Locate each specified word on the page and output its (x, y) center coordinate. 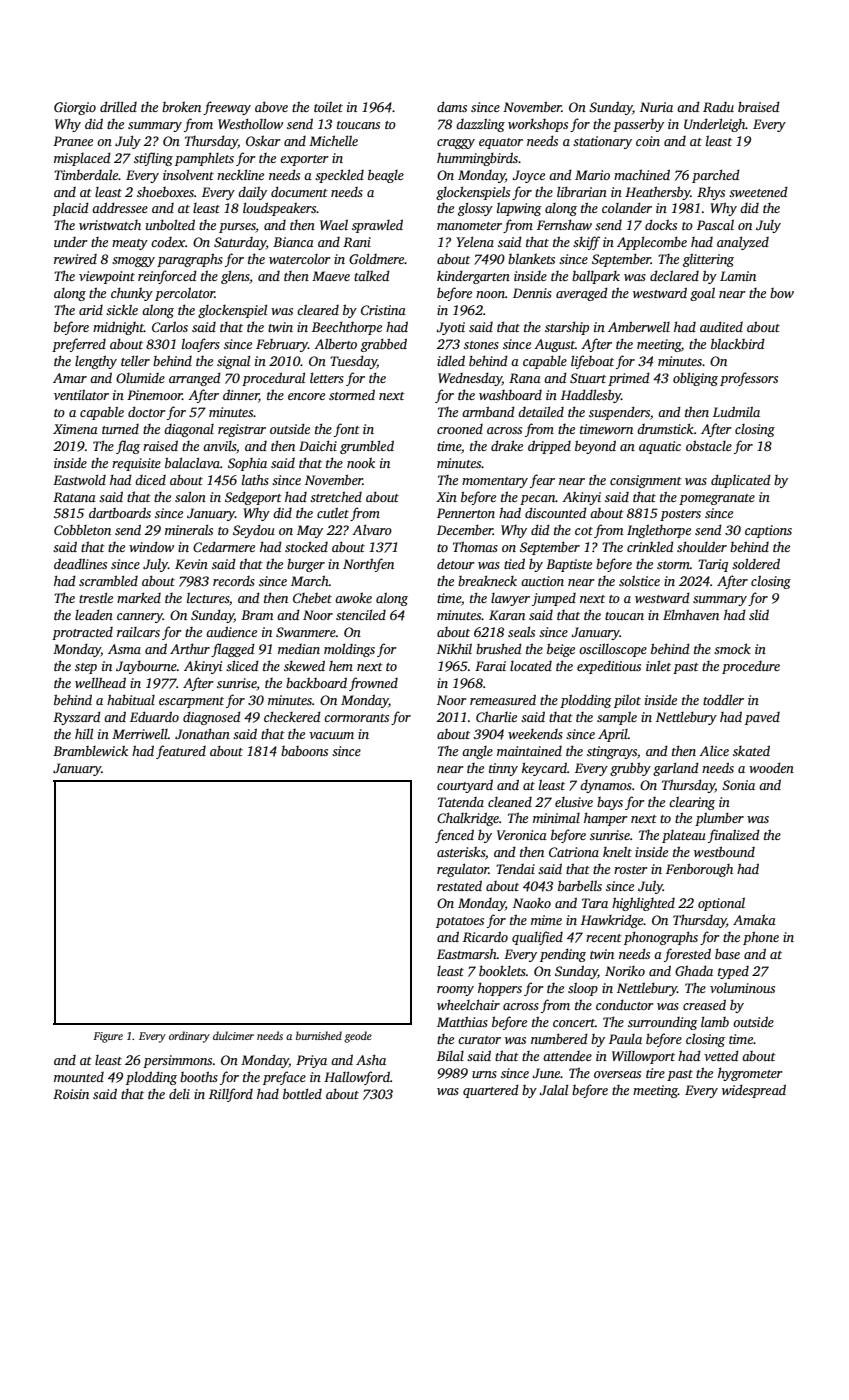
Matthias (462, 1021)
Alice (714, 750)
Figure (108, 1037)
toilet (328, 106)
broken (181, 107)
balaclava (192, 462)
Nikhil (454, 648)
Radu (718, 107)
